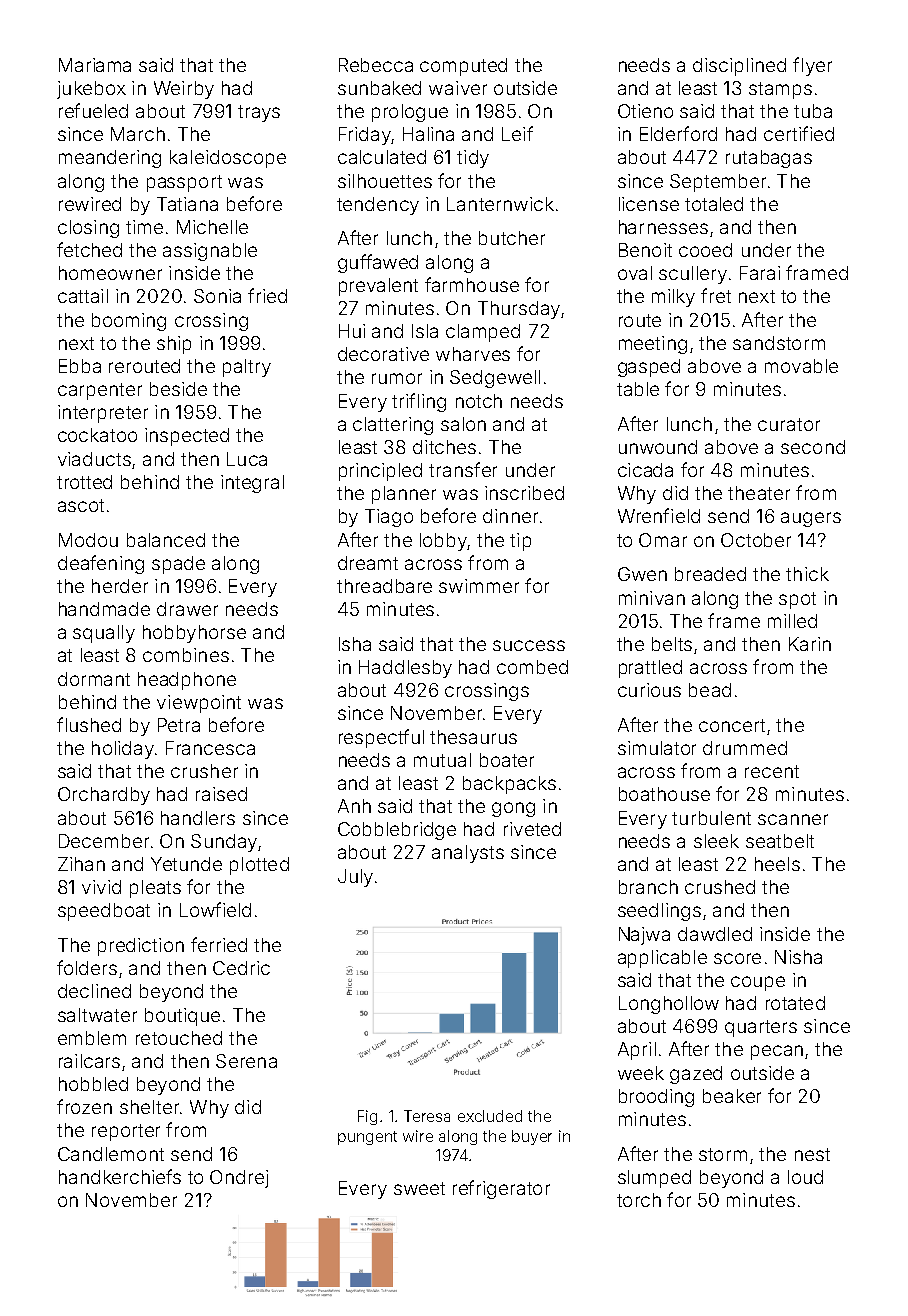 The image size is (908, 1316). What do you see at coordinates (427, 1116) in the image?
I see `Teresa` at bounding box center [427, 1116].
